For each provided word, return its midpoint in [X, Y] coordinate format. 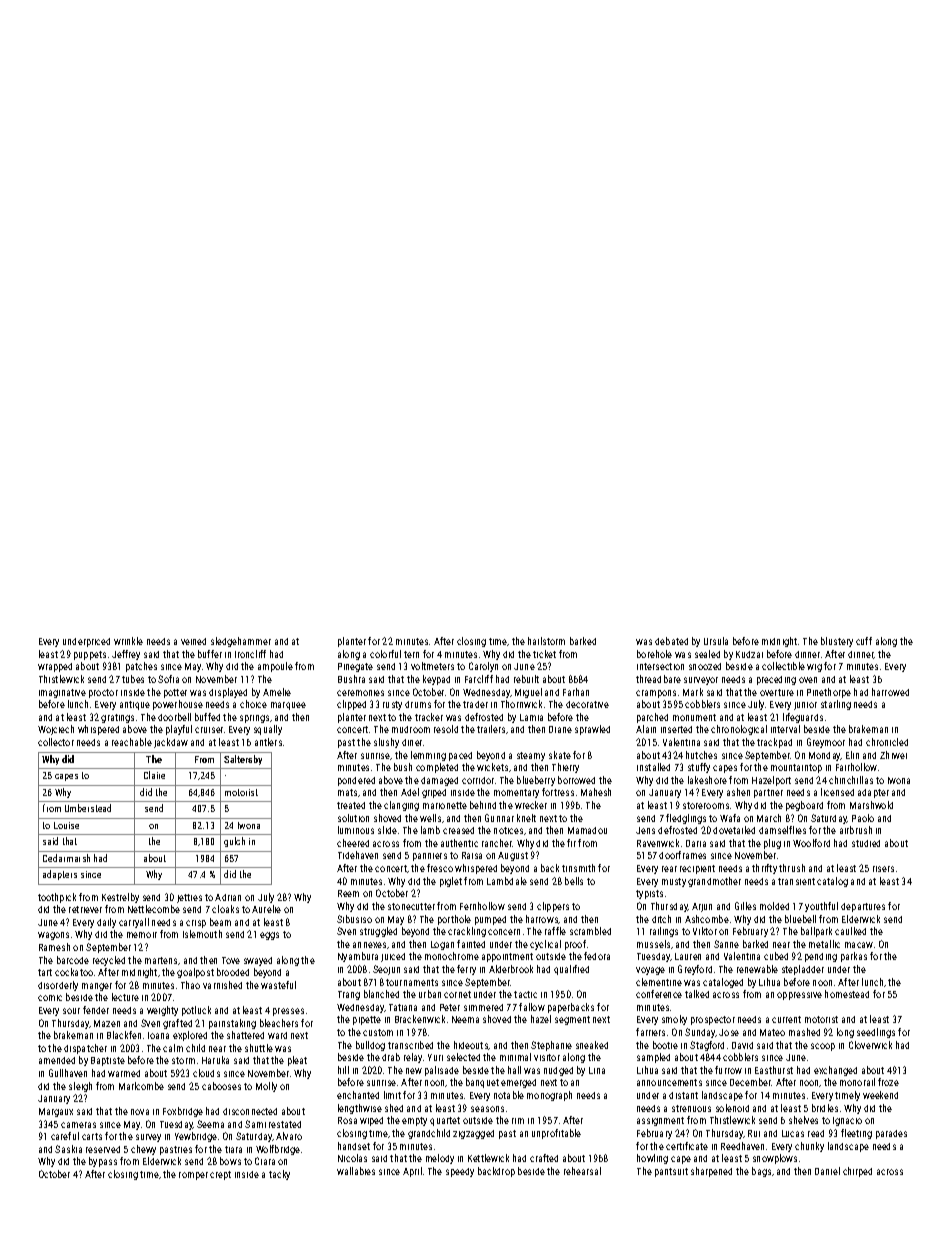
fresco [440, 868]
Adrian [228, 897]
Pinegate [355, 667]
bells [574, 881]
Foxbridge [183, 1112]
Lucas [793, 1133]
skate [560, 755]
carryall [134, 923]
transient [796, 881]
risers [883, 869]
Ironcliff [250, 654]
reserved [103, 1149]
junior [805, 706]
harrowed [890, 692]
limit [392, 1095]
